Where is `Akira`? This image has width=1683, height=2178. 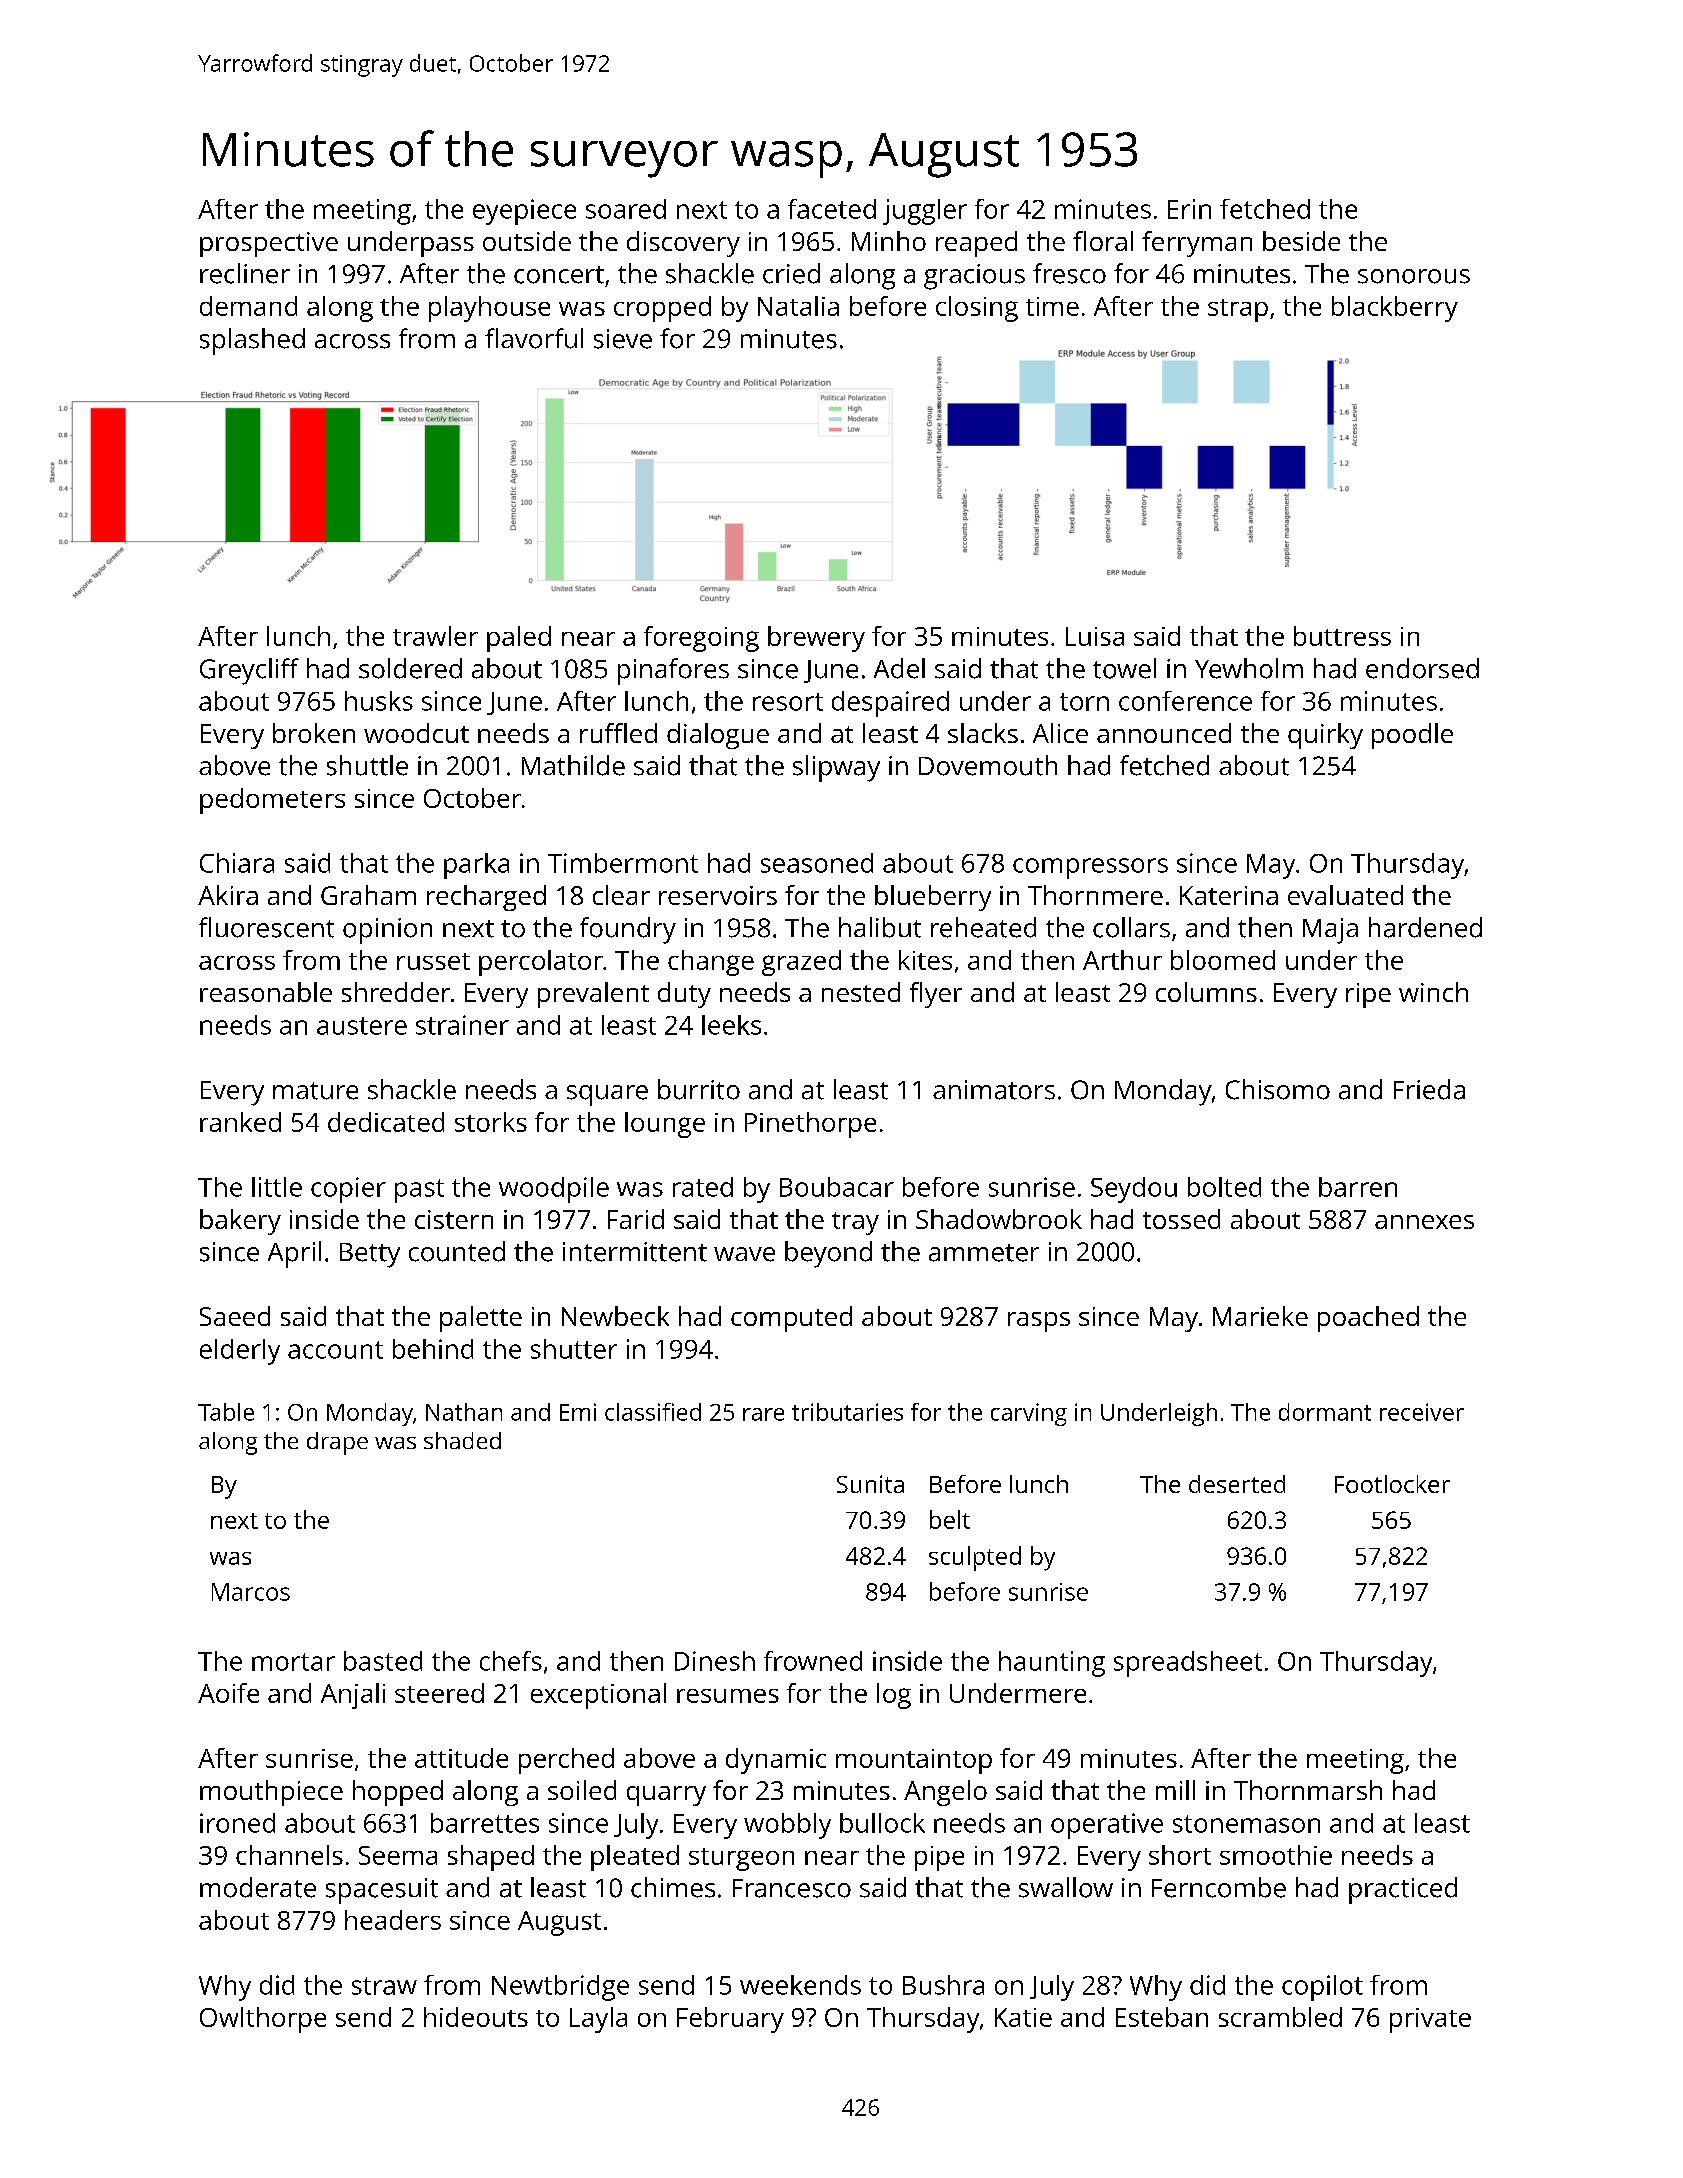 Akira is located at coordinates (228, 895).
